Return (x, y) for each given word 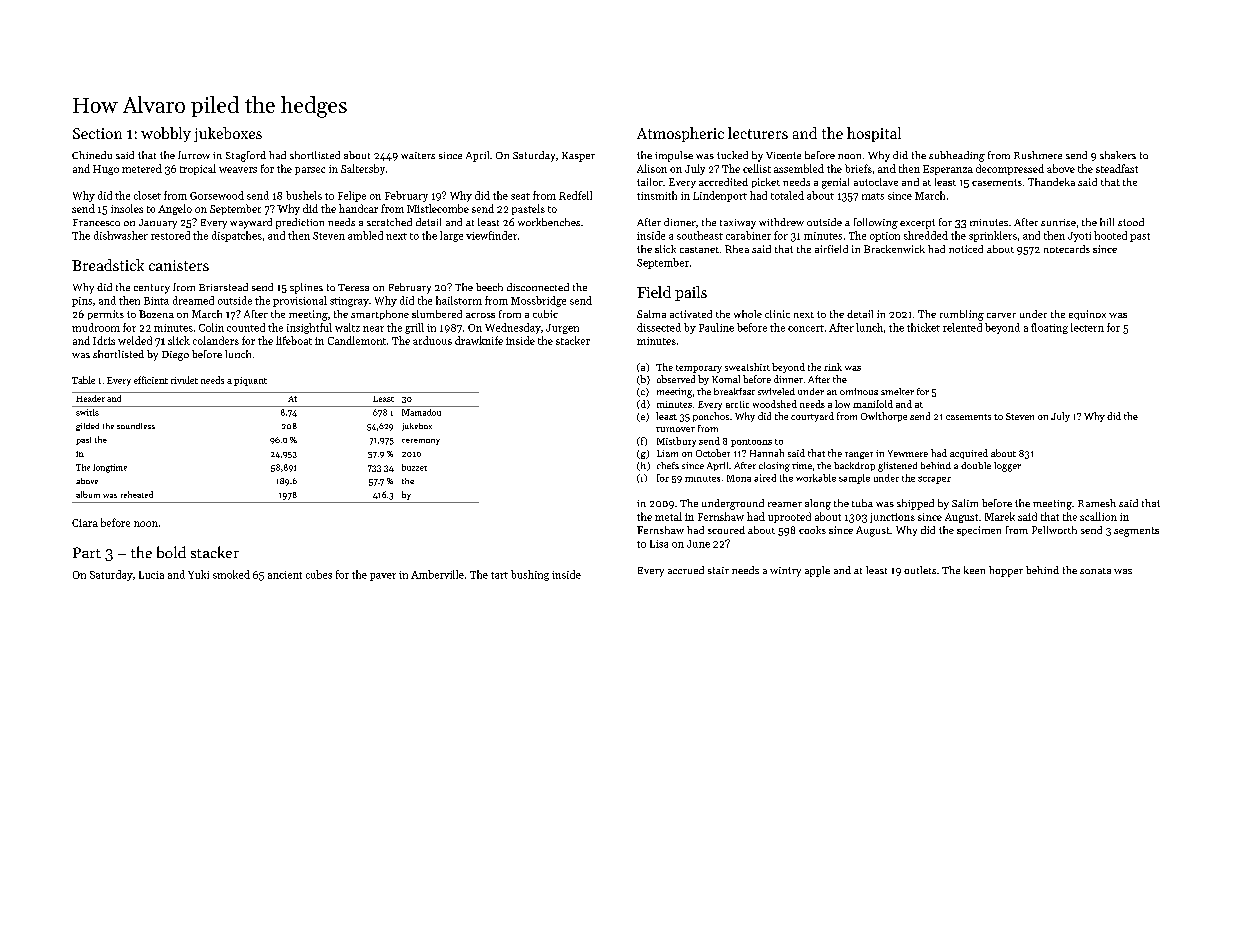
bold (171, 552)
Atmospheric (680, 134)
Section (97, 133)
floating (1049, 328)
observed (676, 379)
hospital (874, 134)
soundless (136, 426)
